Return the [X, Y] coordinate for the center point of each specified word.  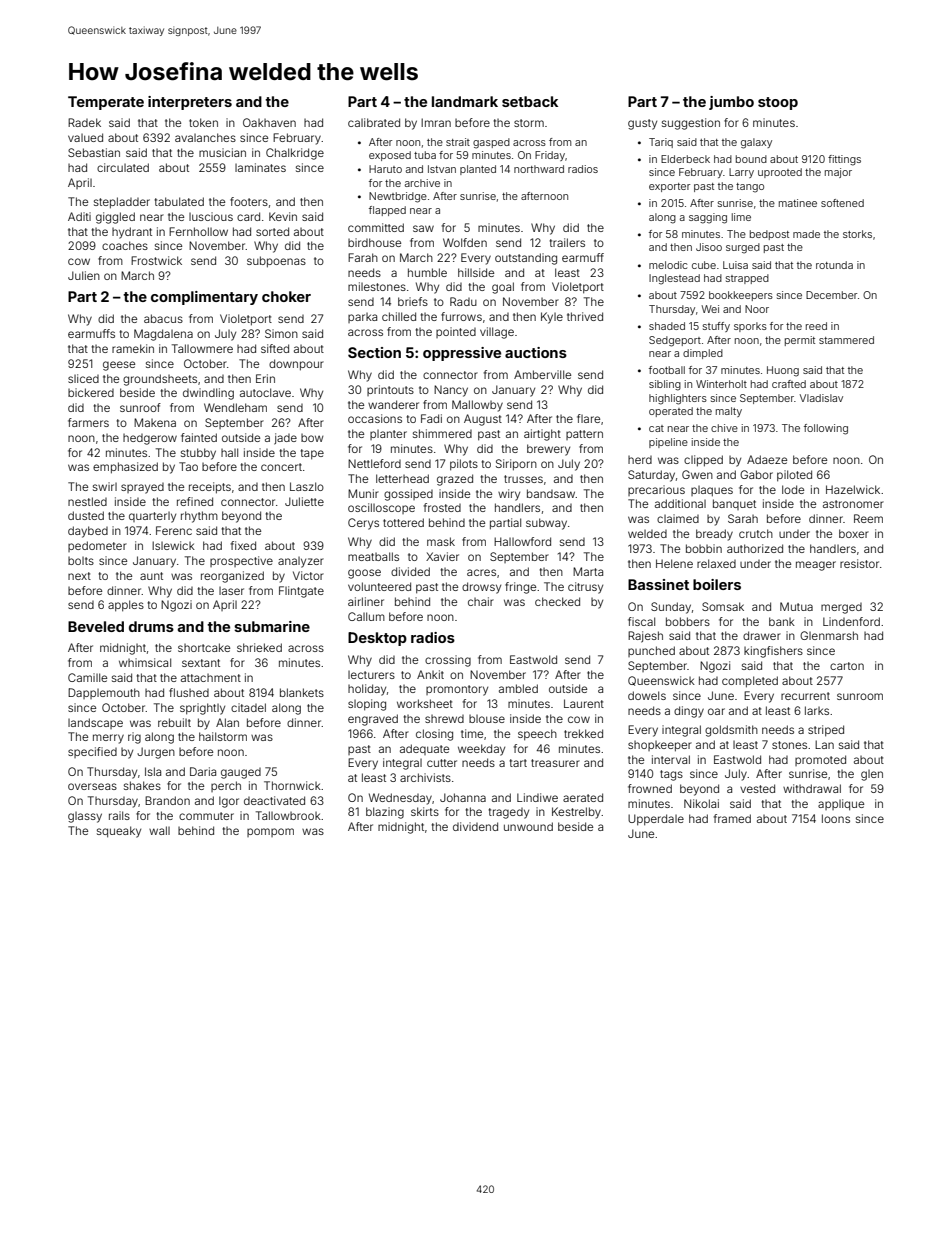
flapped [387, 211]
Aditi [79, 216]
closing [434, 735]
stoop [778, 103]
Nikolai [701, 803]
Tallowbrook [288, 815]
